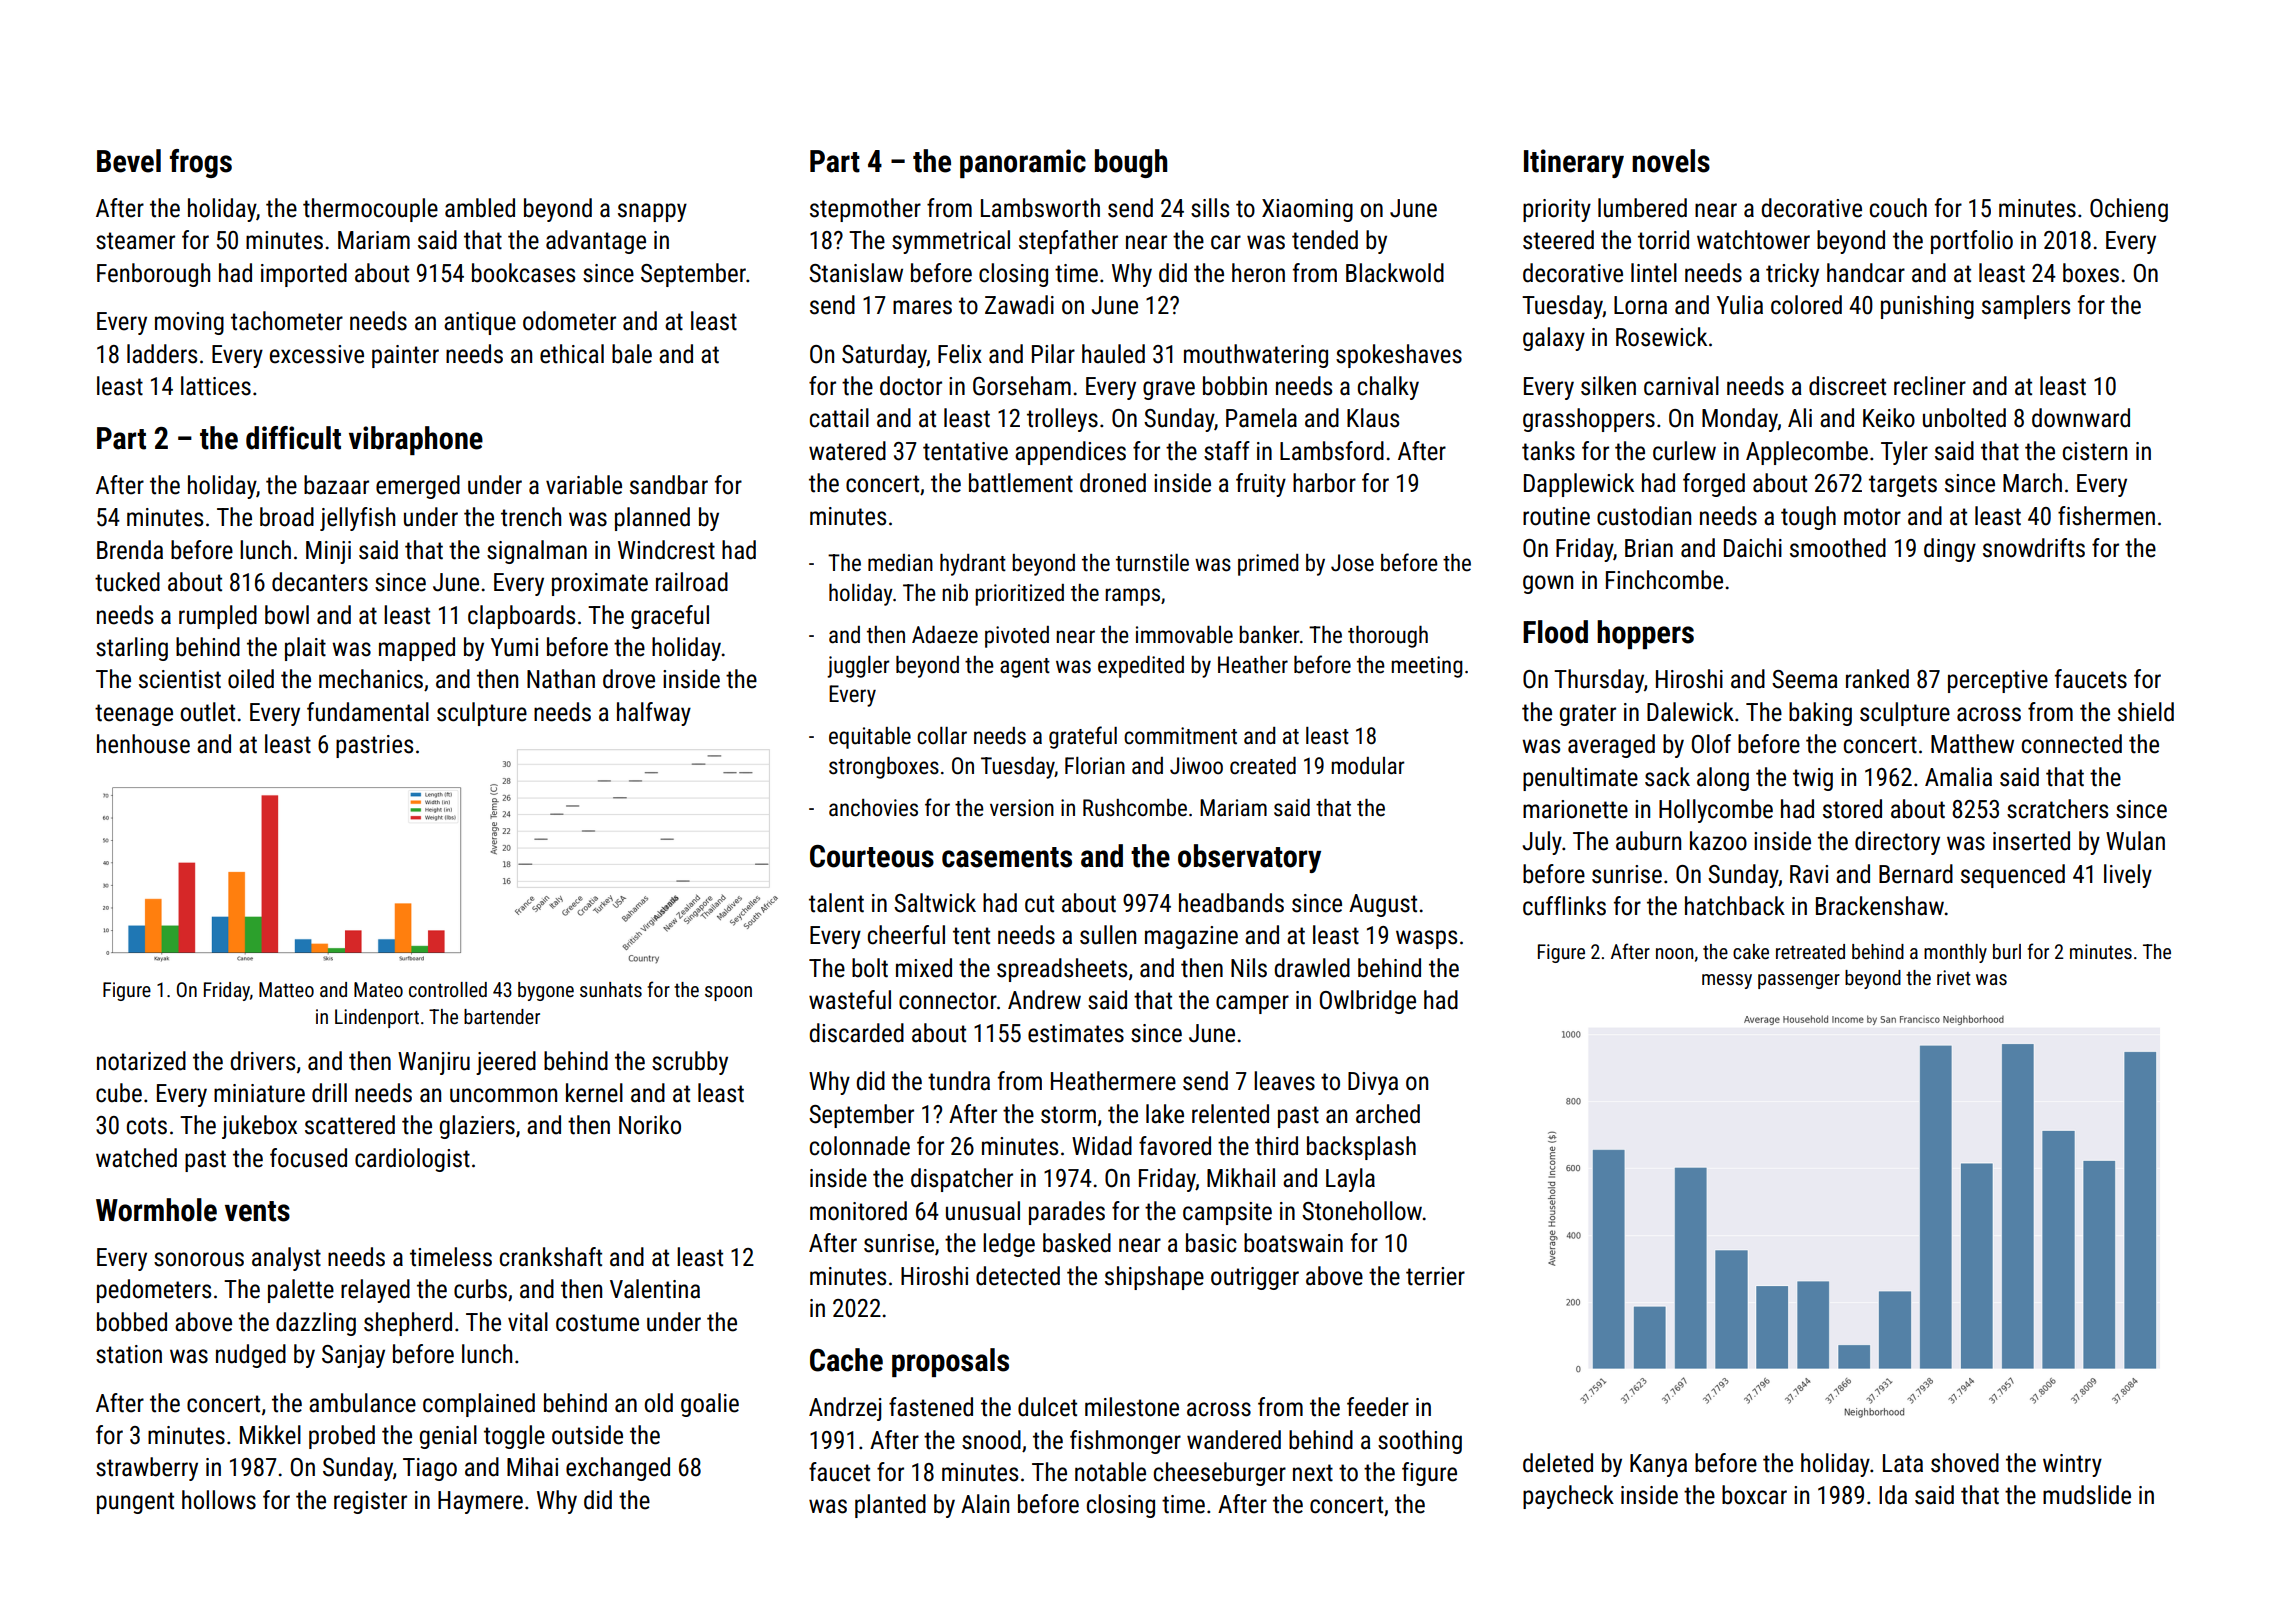  Describe the element at coordinates (1574, 163) in the page. I see `Itinerary` at that location.
